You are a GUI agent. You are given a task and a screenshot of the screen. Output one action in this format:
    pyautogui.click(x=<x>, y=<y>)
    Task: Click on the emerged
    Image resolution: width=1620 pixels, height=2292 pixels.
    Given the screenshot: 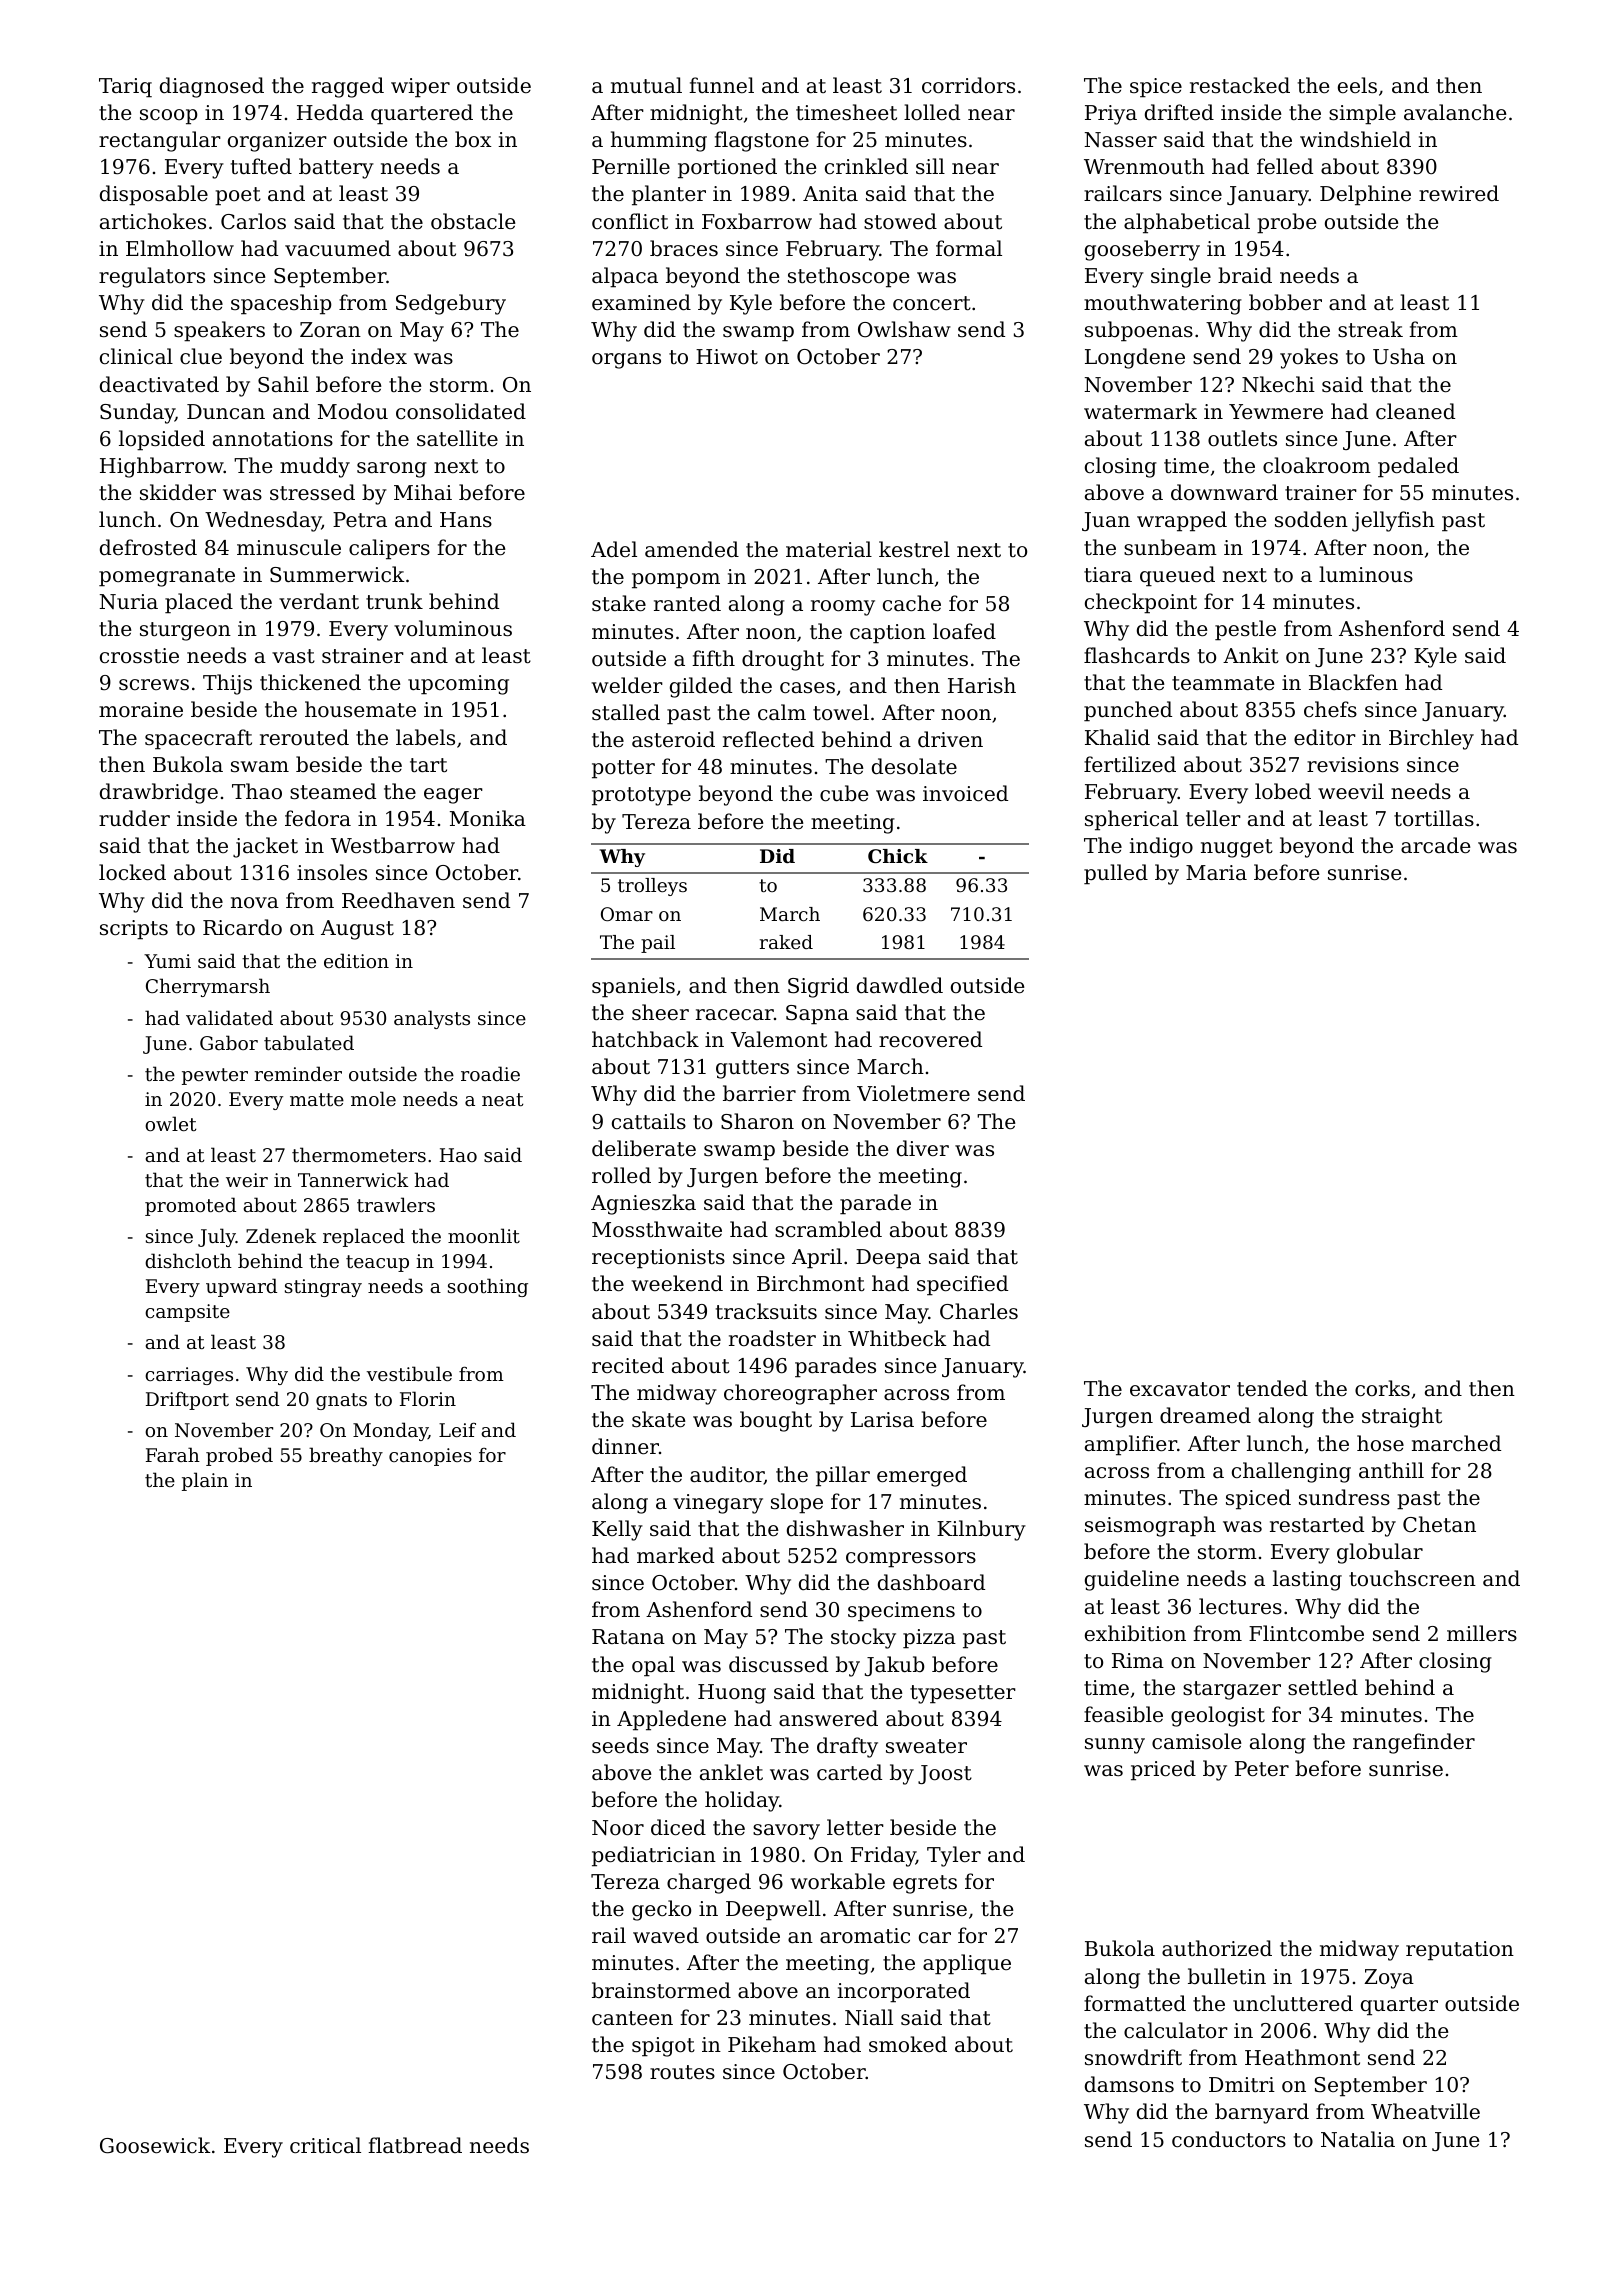 What is the action you would take?
    pyautogui.click(x=922, y=1476)
